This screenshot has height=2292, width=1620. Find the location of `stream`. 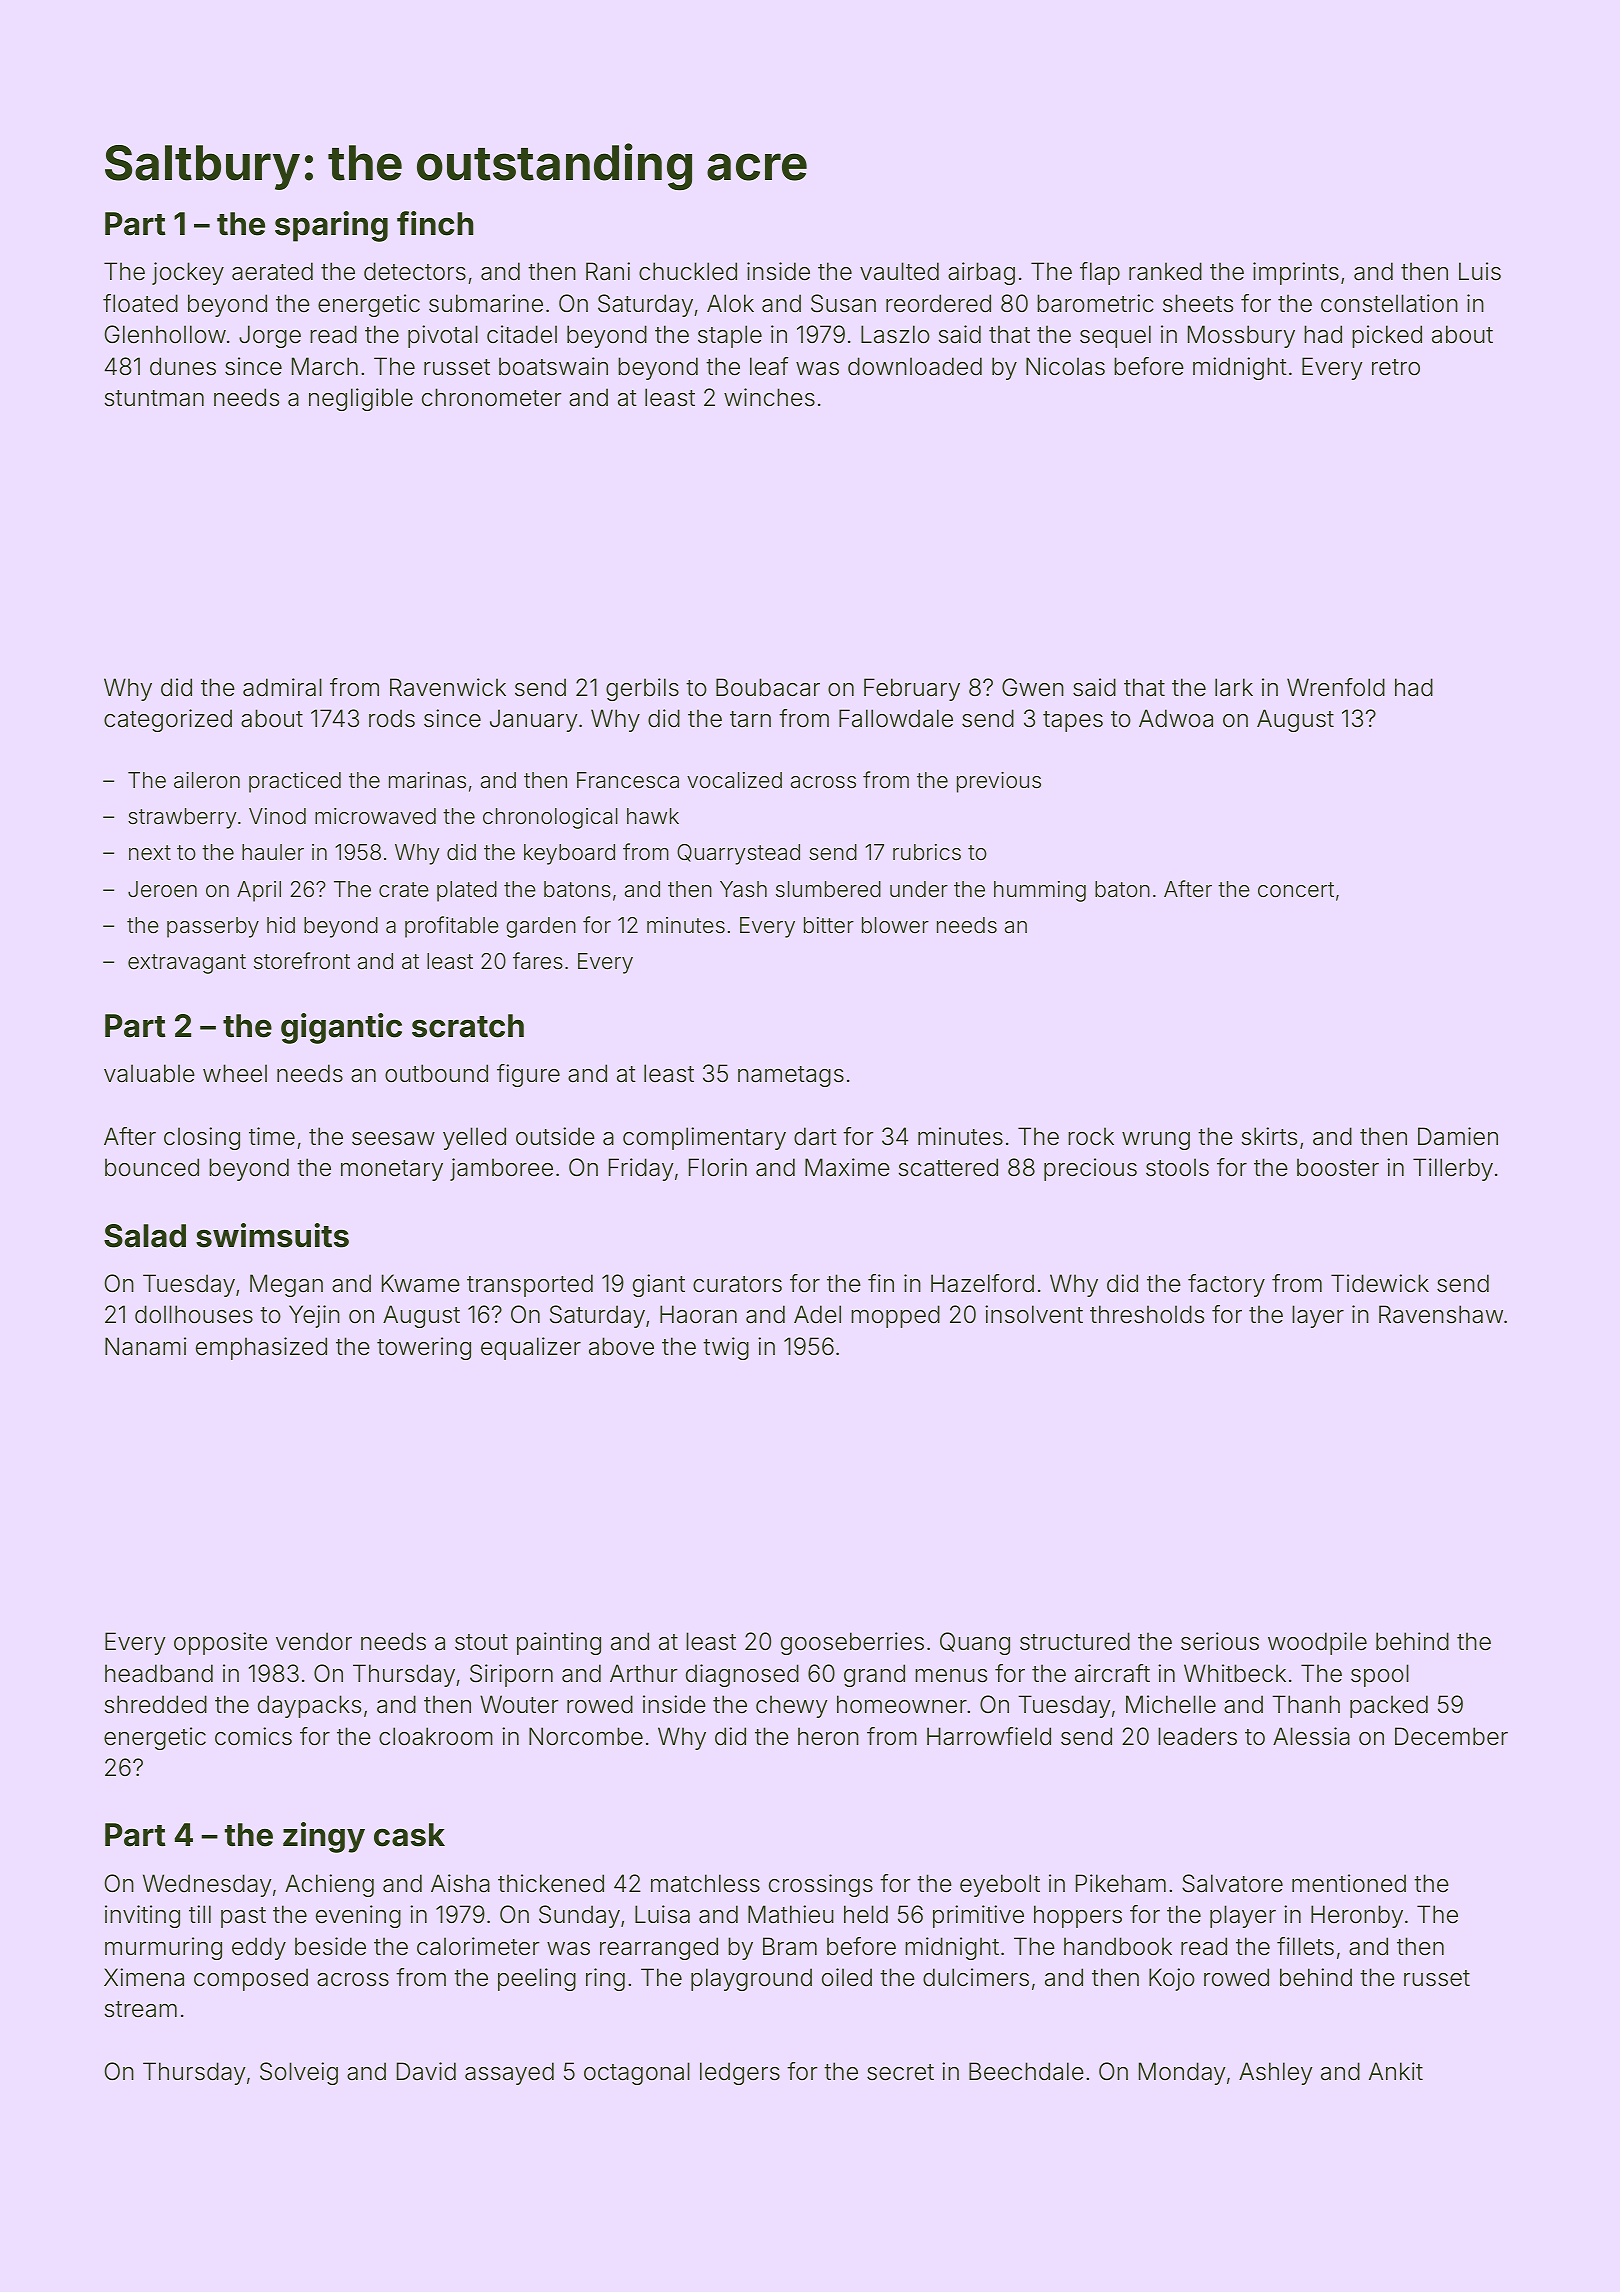

stream is located at coordinates (141, 2009).
